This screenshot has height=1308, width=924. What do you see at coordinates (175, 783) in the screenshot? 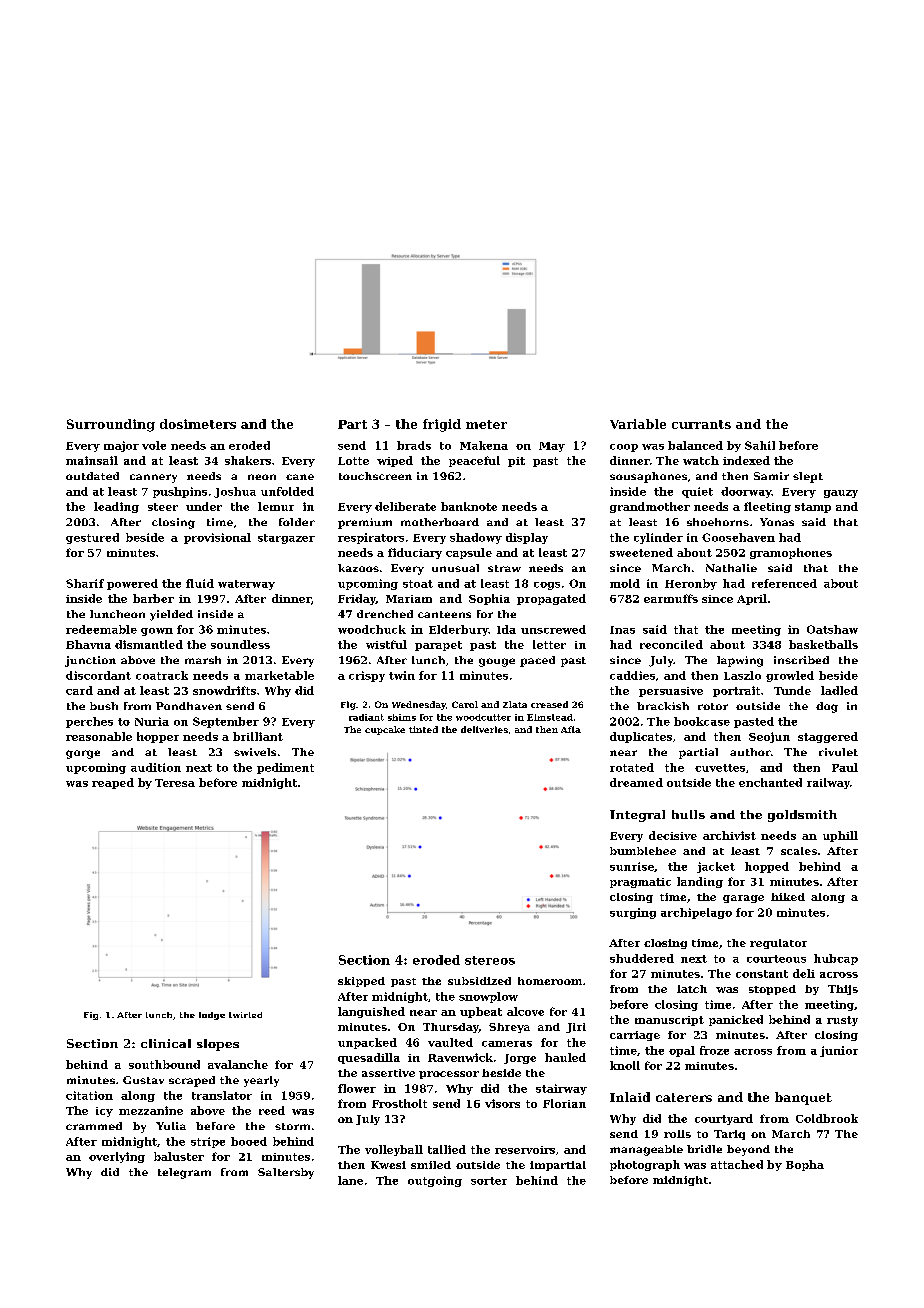
I see `Teresa` at bounding box center [175, 783].
